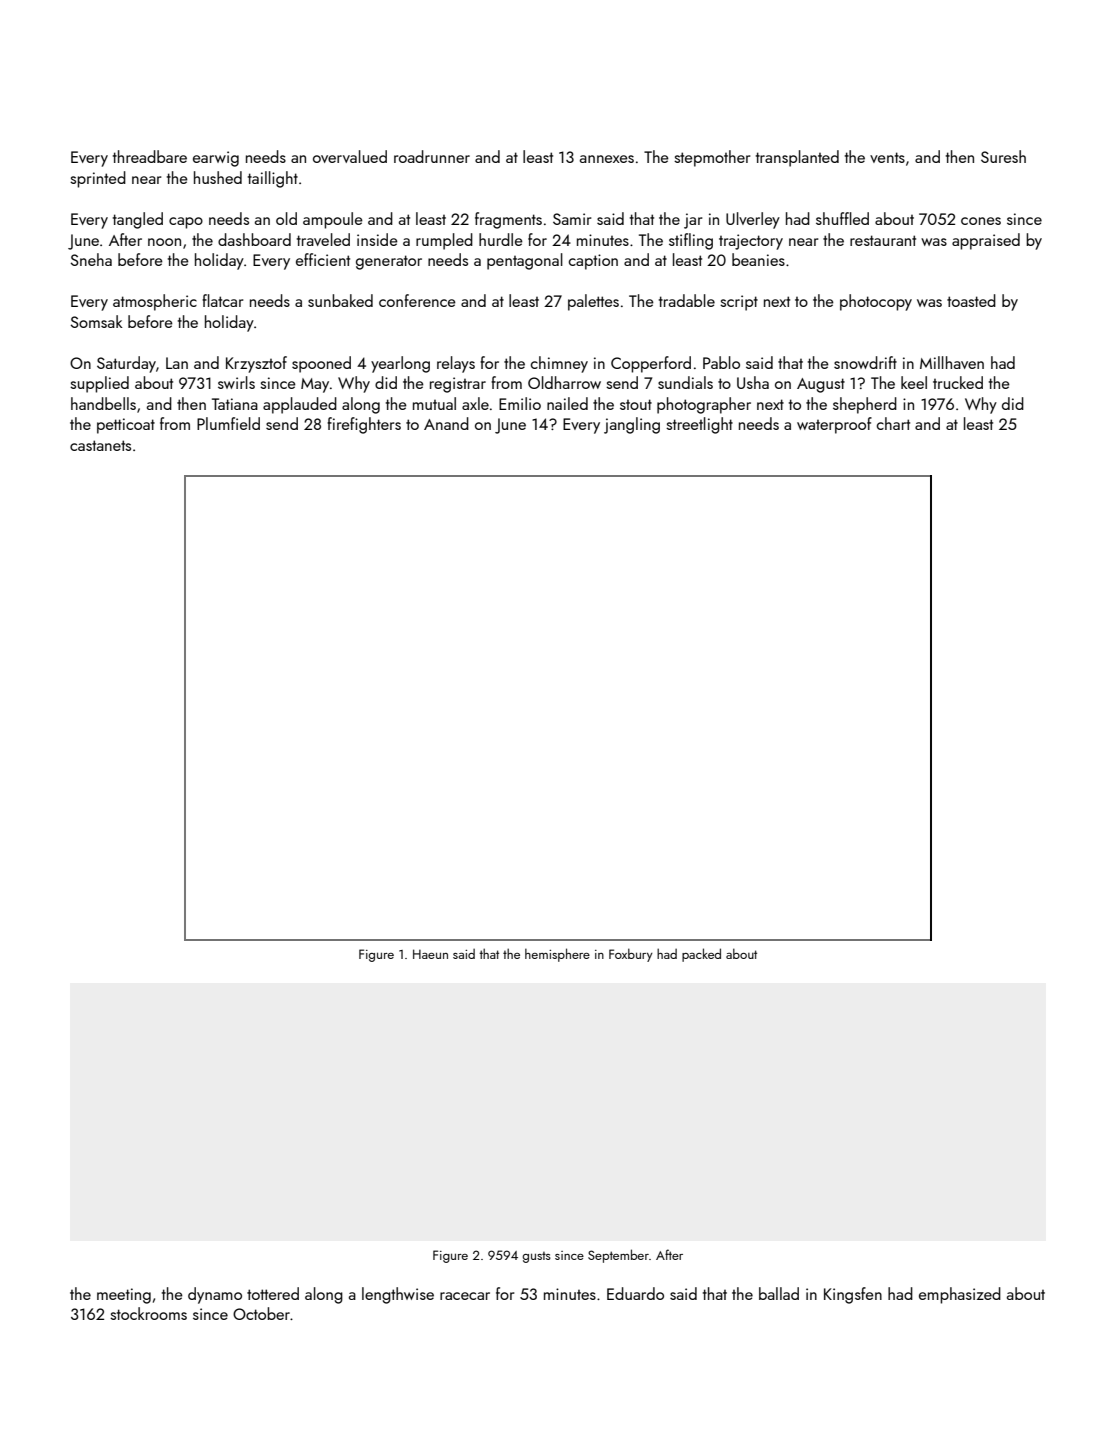  What do you see at coordinates (216, 159) in the screenshot?
I see `earwig` at bounding box center [216, 159].
